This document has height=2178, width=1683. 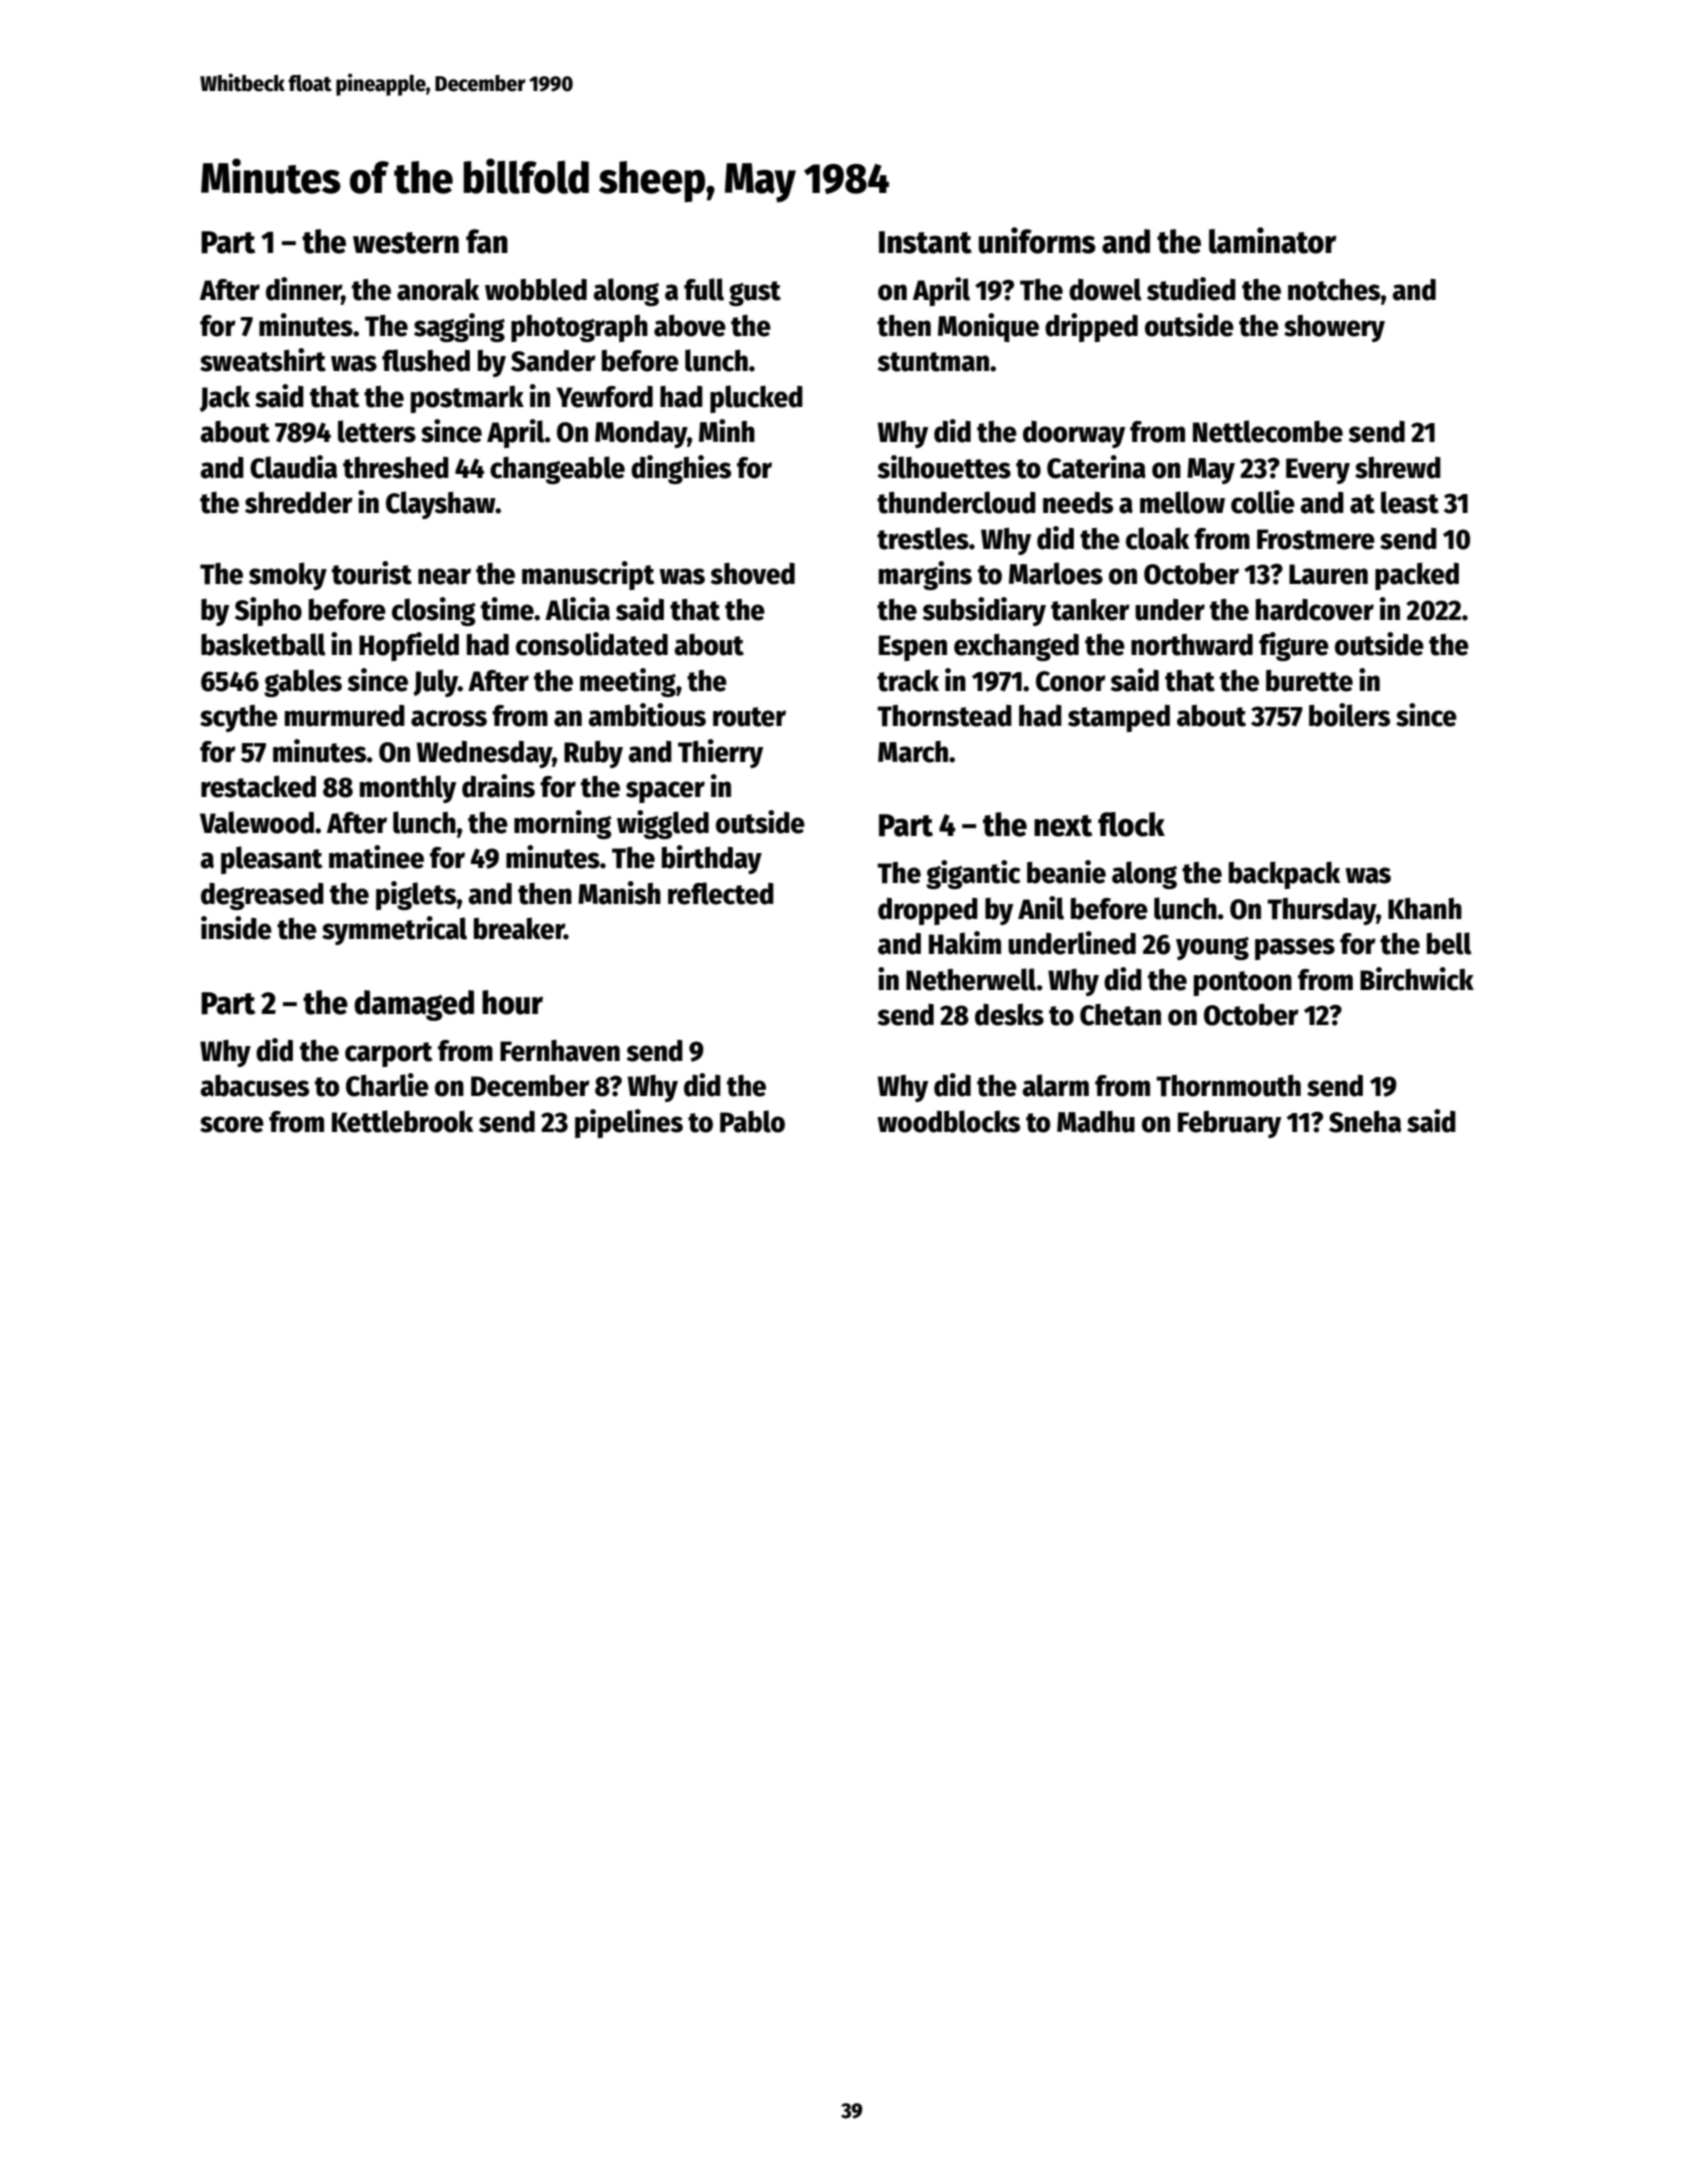 What do you see at coordinates (406, 243) in the document?
I see `western` at bounding box center [406, 243].
